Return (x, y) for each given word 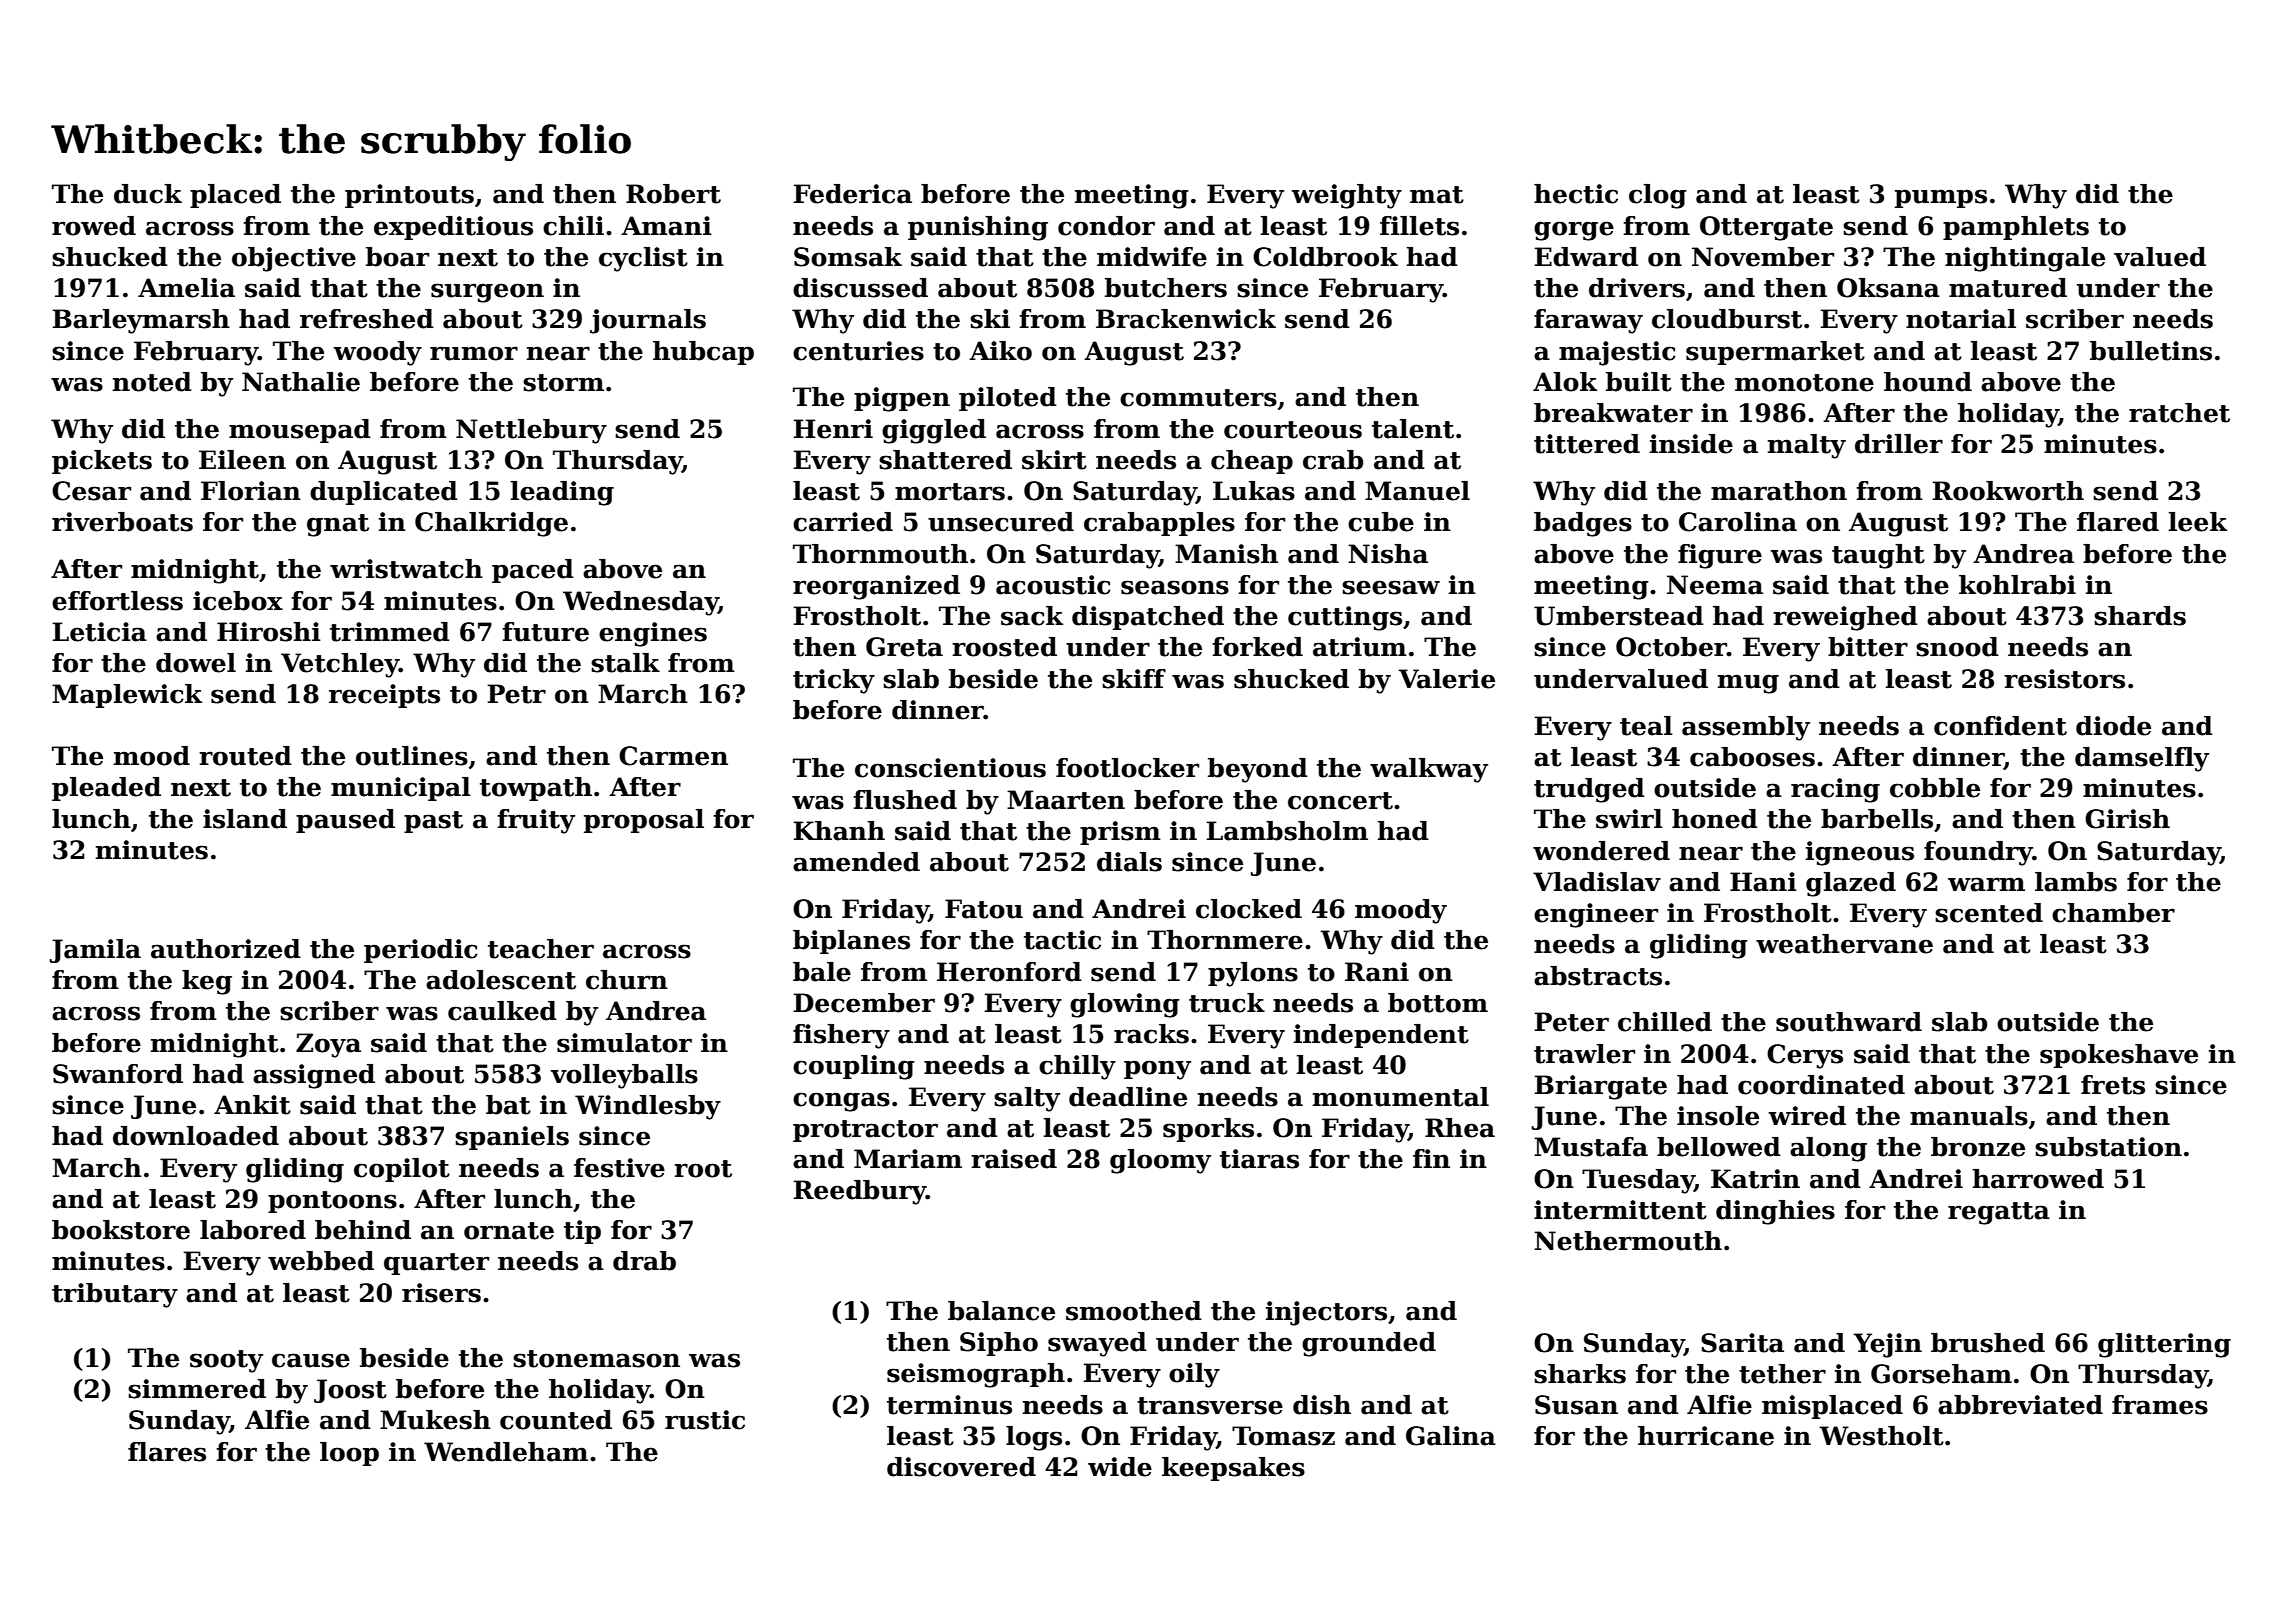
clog (1658, 196)
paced (533, 571)
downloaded (196, 1136)
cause (311, 1360)
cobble (1935, 788)
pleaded (106, 789)
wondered (1601, 851)
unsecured (1001, 522)
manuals (1969, 1116)
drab (644, 1261)
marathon (1779, 491)
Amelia (186, 288)
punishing (978, 228)
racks (1151, 1034)
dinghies (1775, 1212)
